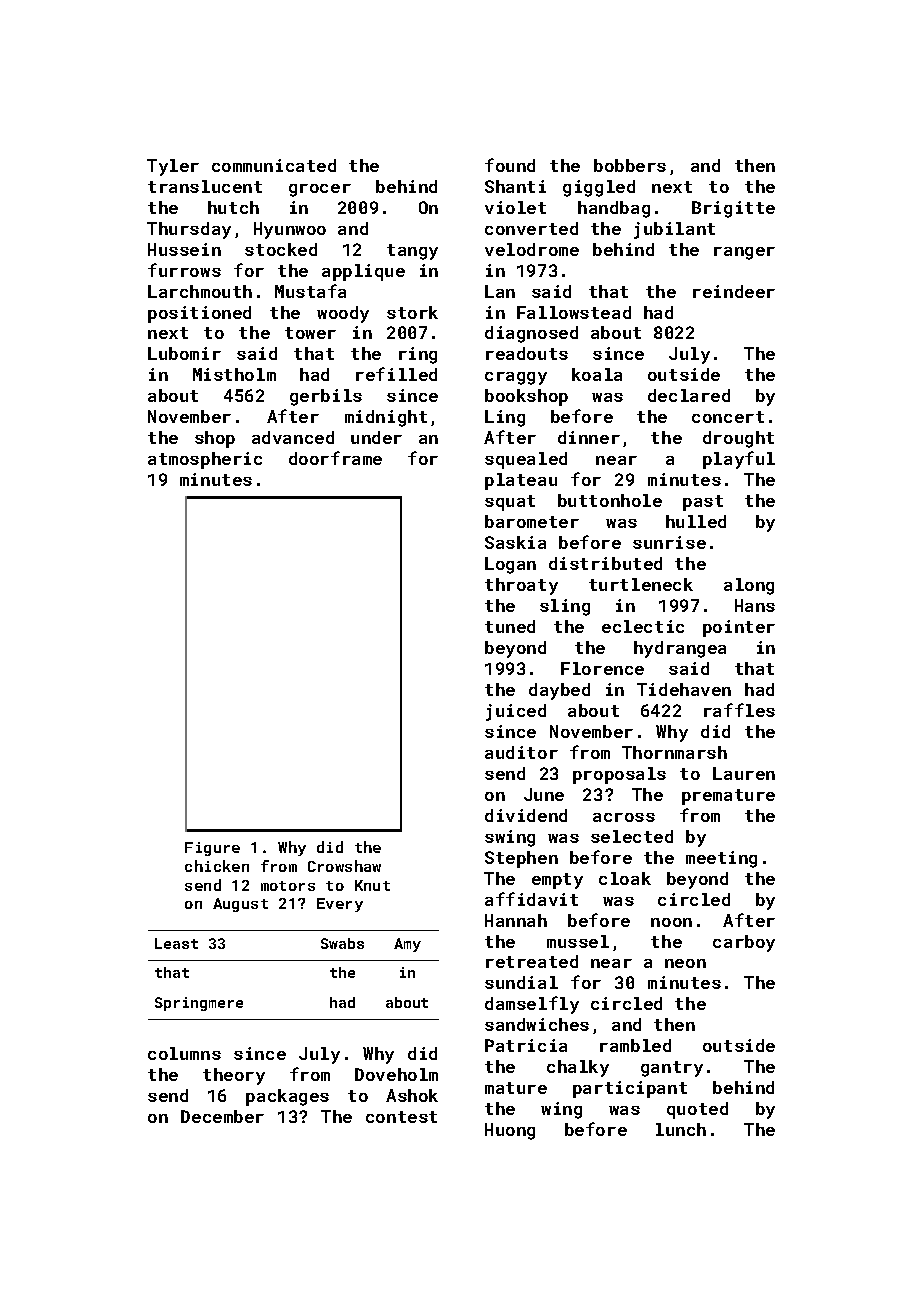  What do you see at coordinates (205, 460) in the image?
I see `atmospheric` at bounding box center [205, 460].
